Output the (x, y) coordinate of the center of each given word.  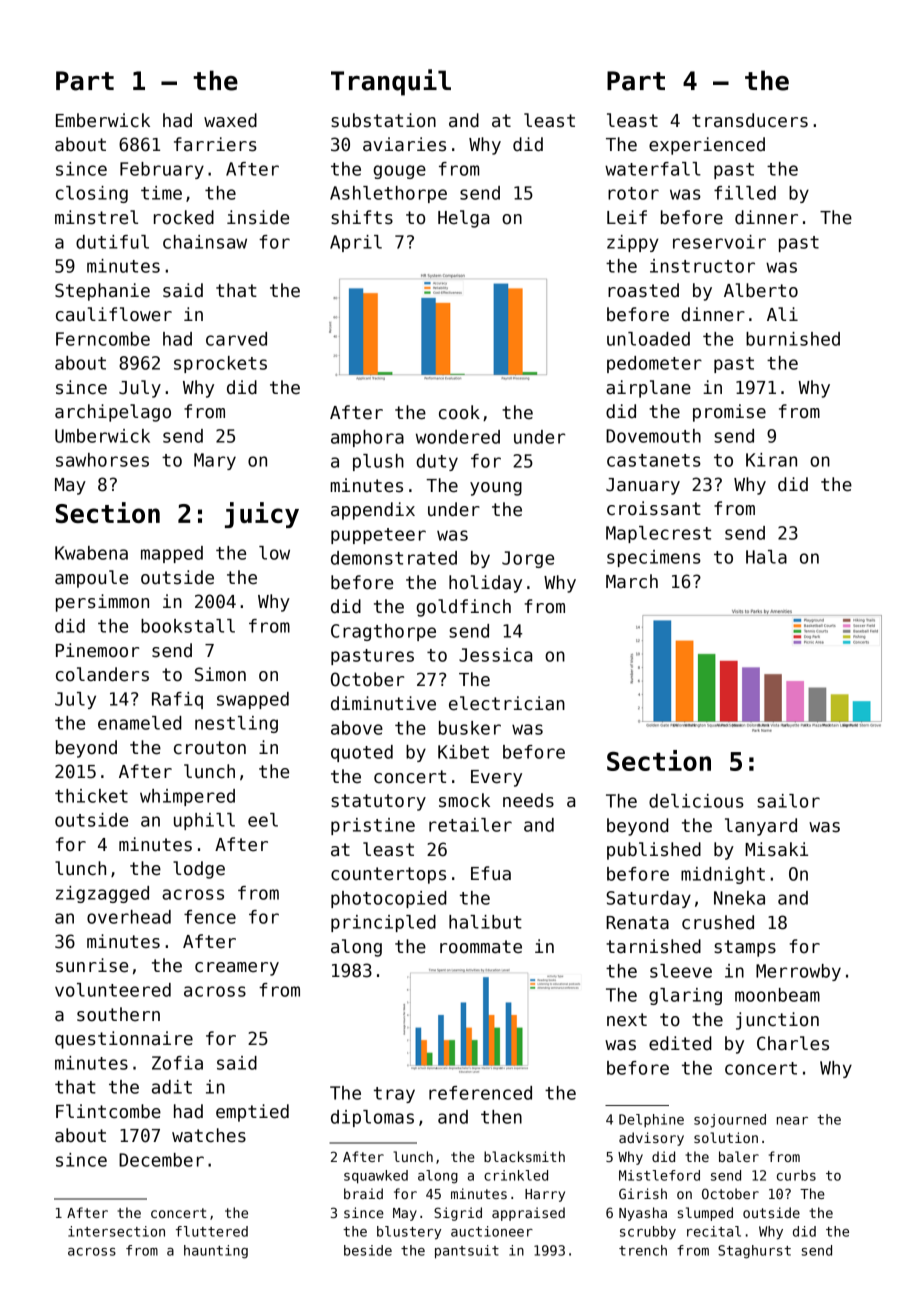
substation (383, 120)
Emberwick (103, 120)
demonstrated (394, 558)
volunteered (113, 990)
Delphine (651, 1121)
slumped (705, 1214)
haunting (216, 1252)
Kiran (771, 460)
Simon (220, 674)
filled (745, 193)
